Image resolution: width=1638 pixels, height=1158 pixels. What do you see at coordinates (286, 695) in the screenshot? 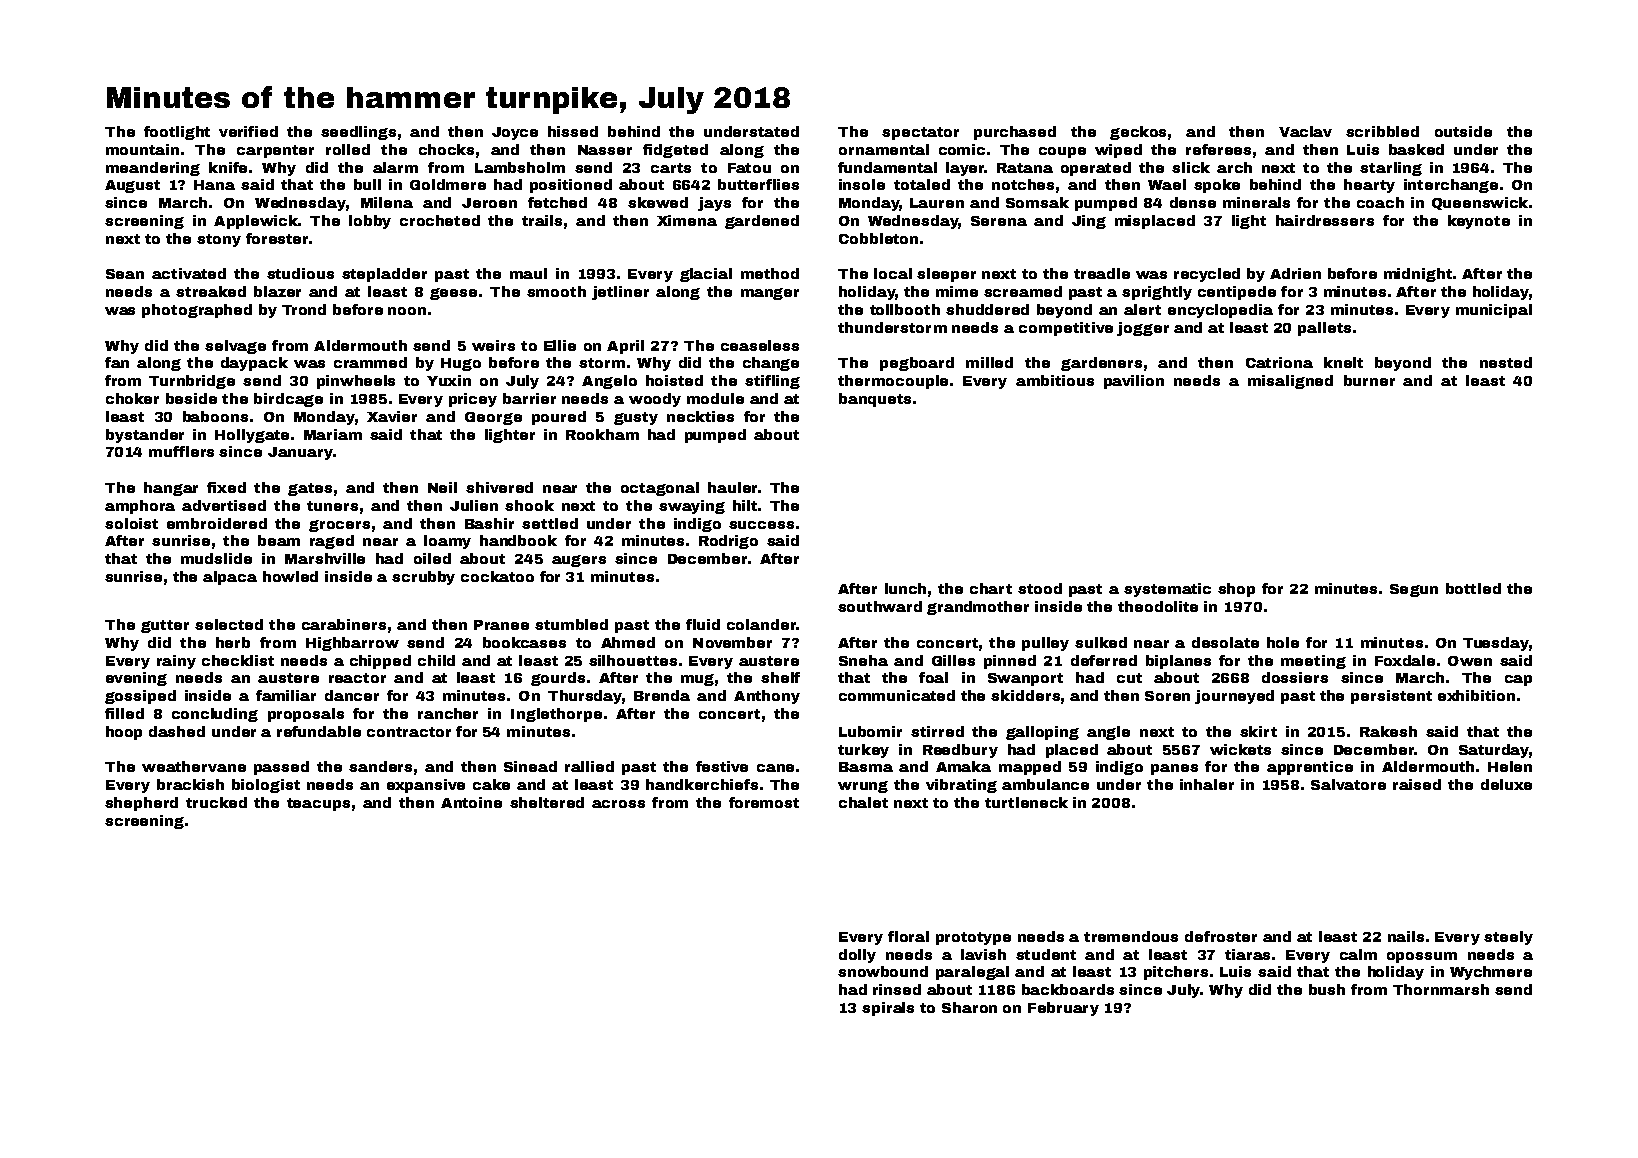
I see `familiar` at bounding box center [286, 695].
